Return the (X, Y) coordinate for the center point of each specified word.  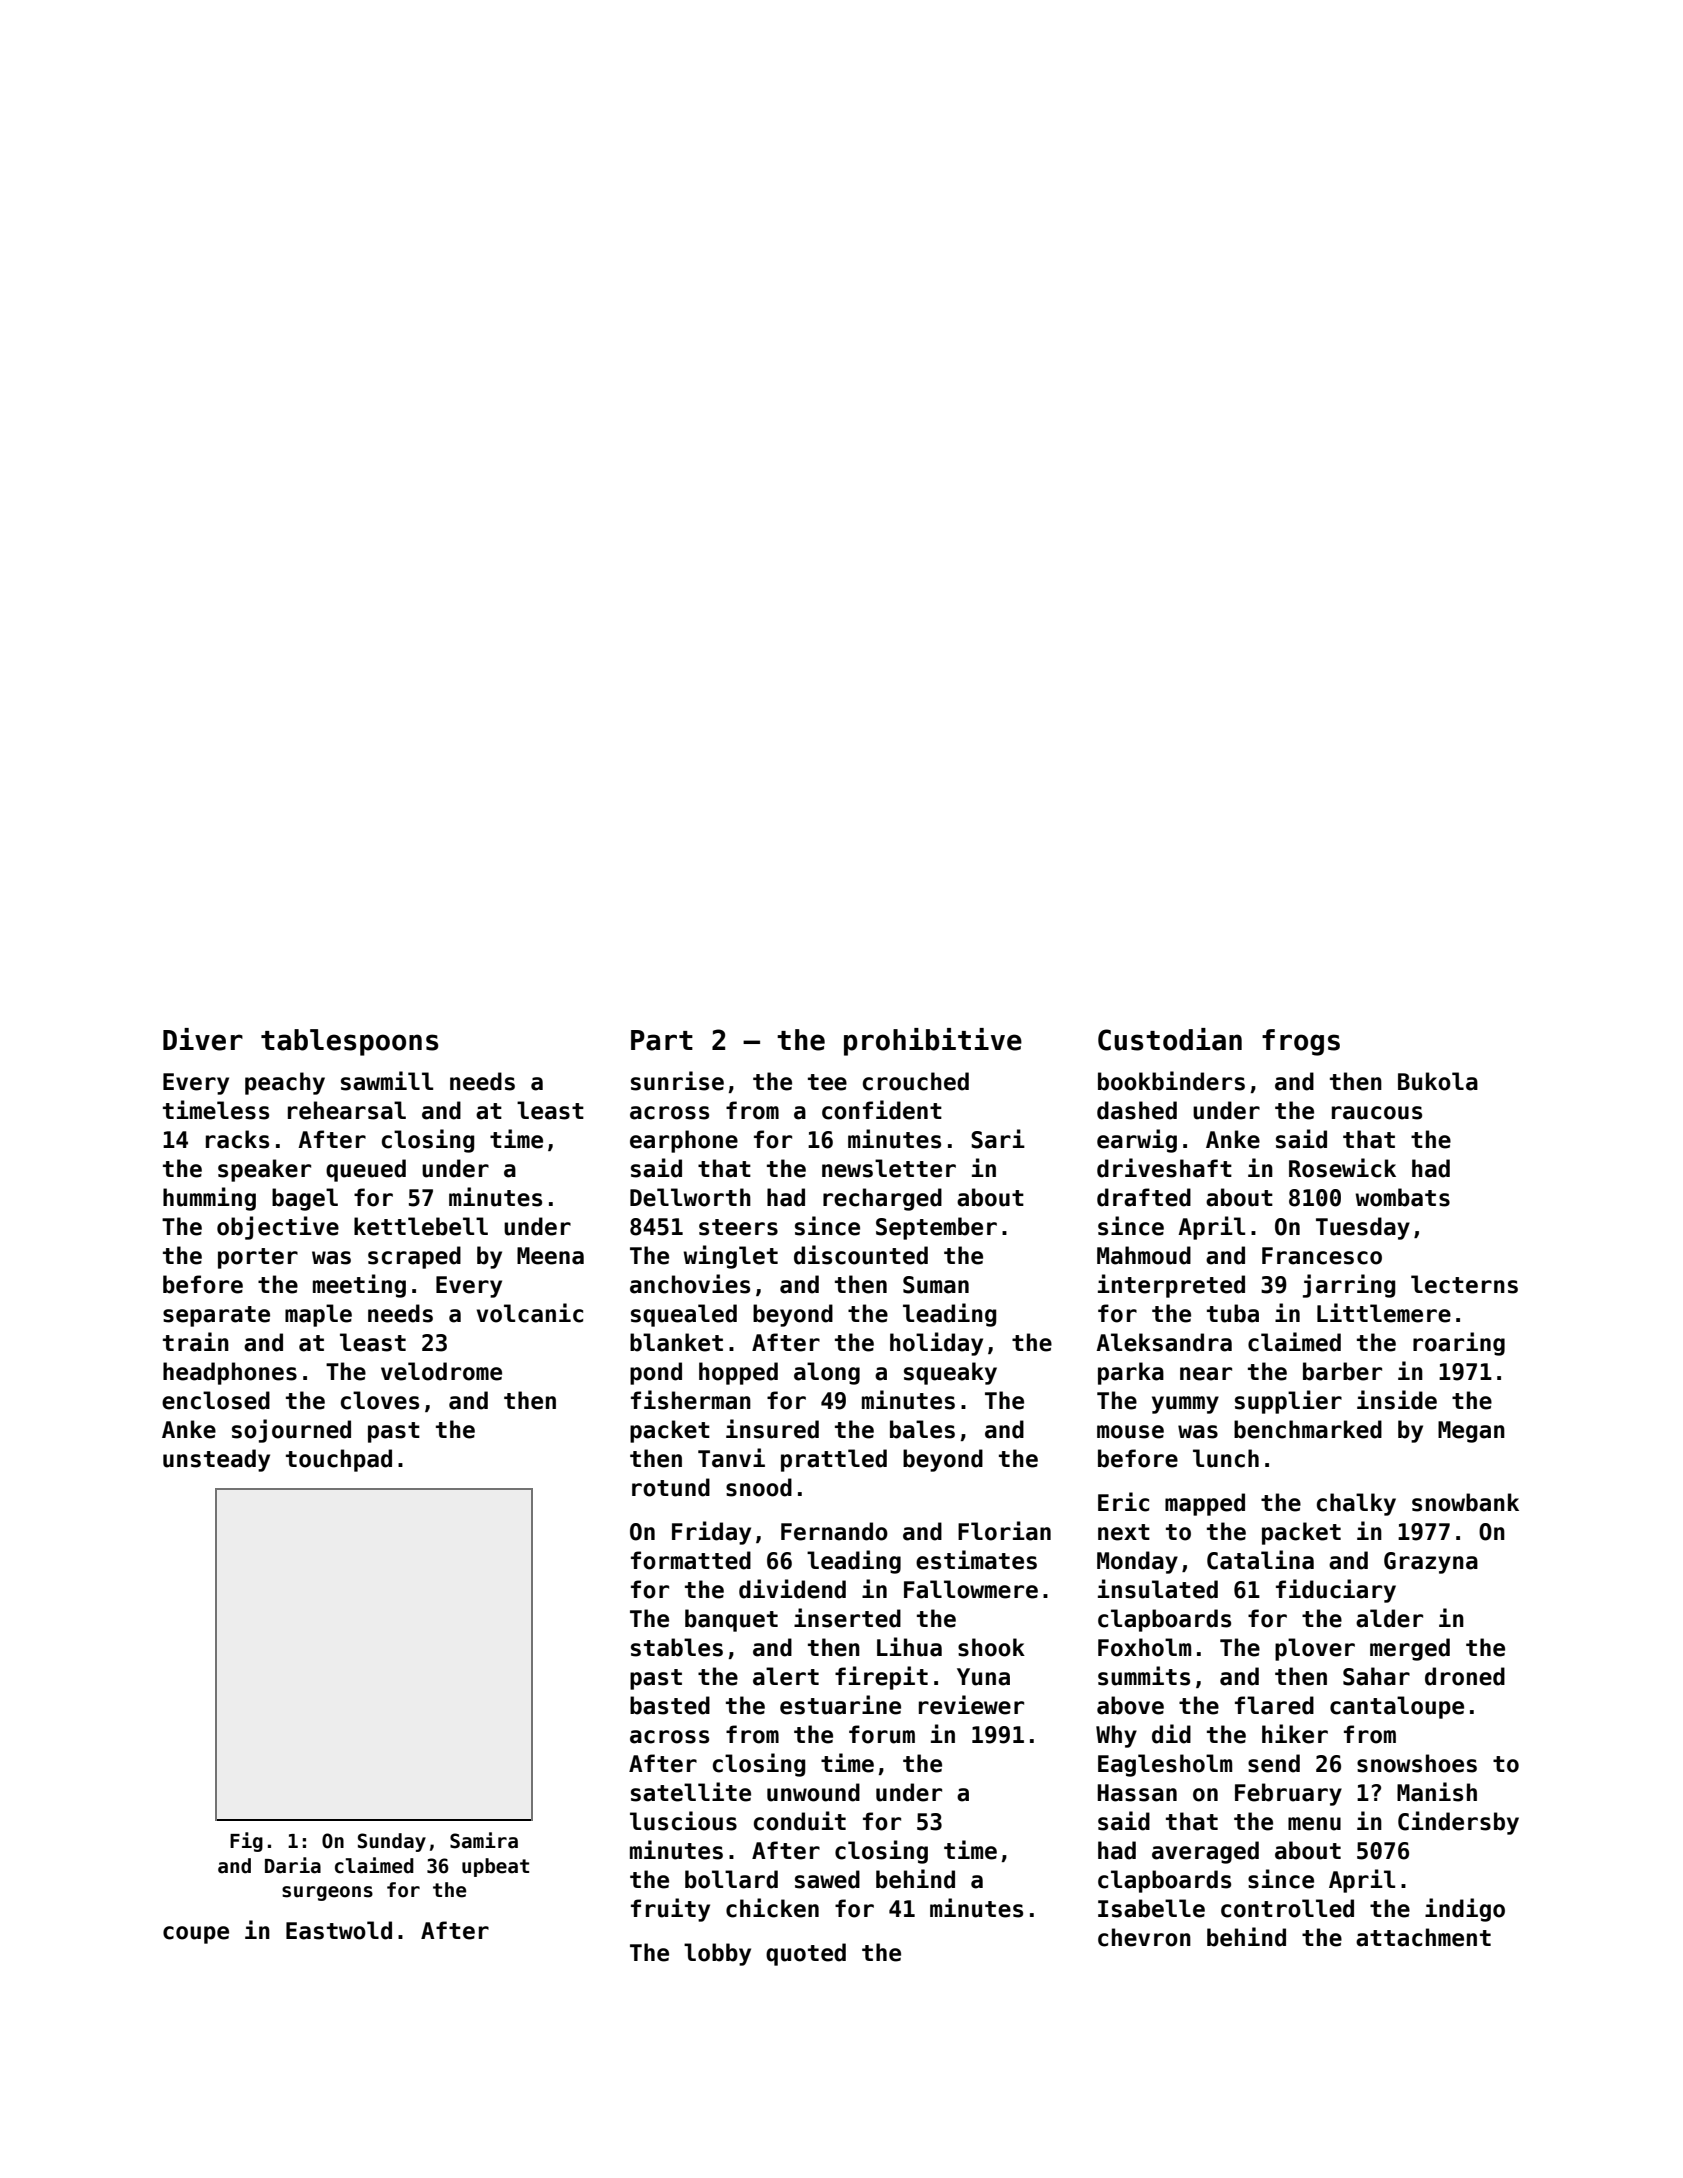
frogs (1301, 1042)
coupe (196, 1935)
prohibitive (933, 1042)
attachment (1423, 1937)
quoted (806, 1954)
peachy (285, 1083)
